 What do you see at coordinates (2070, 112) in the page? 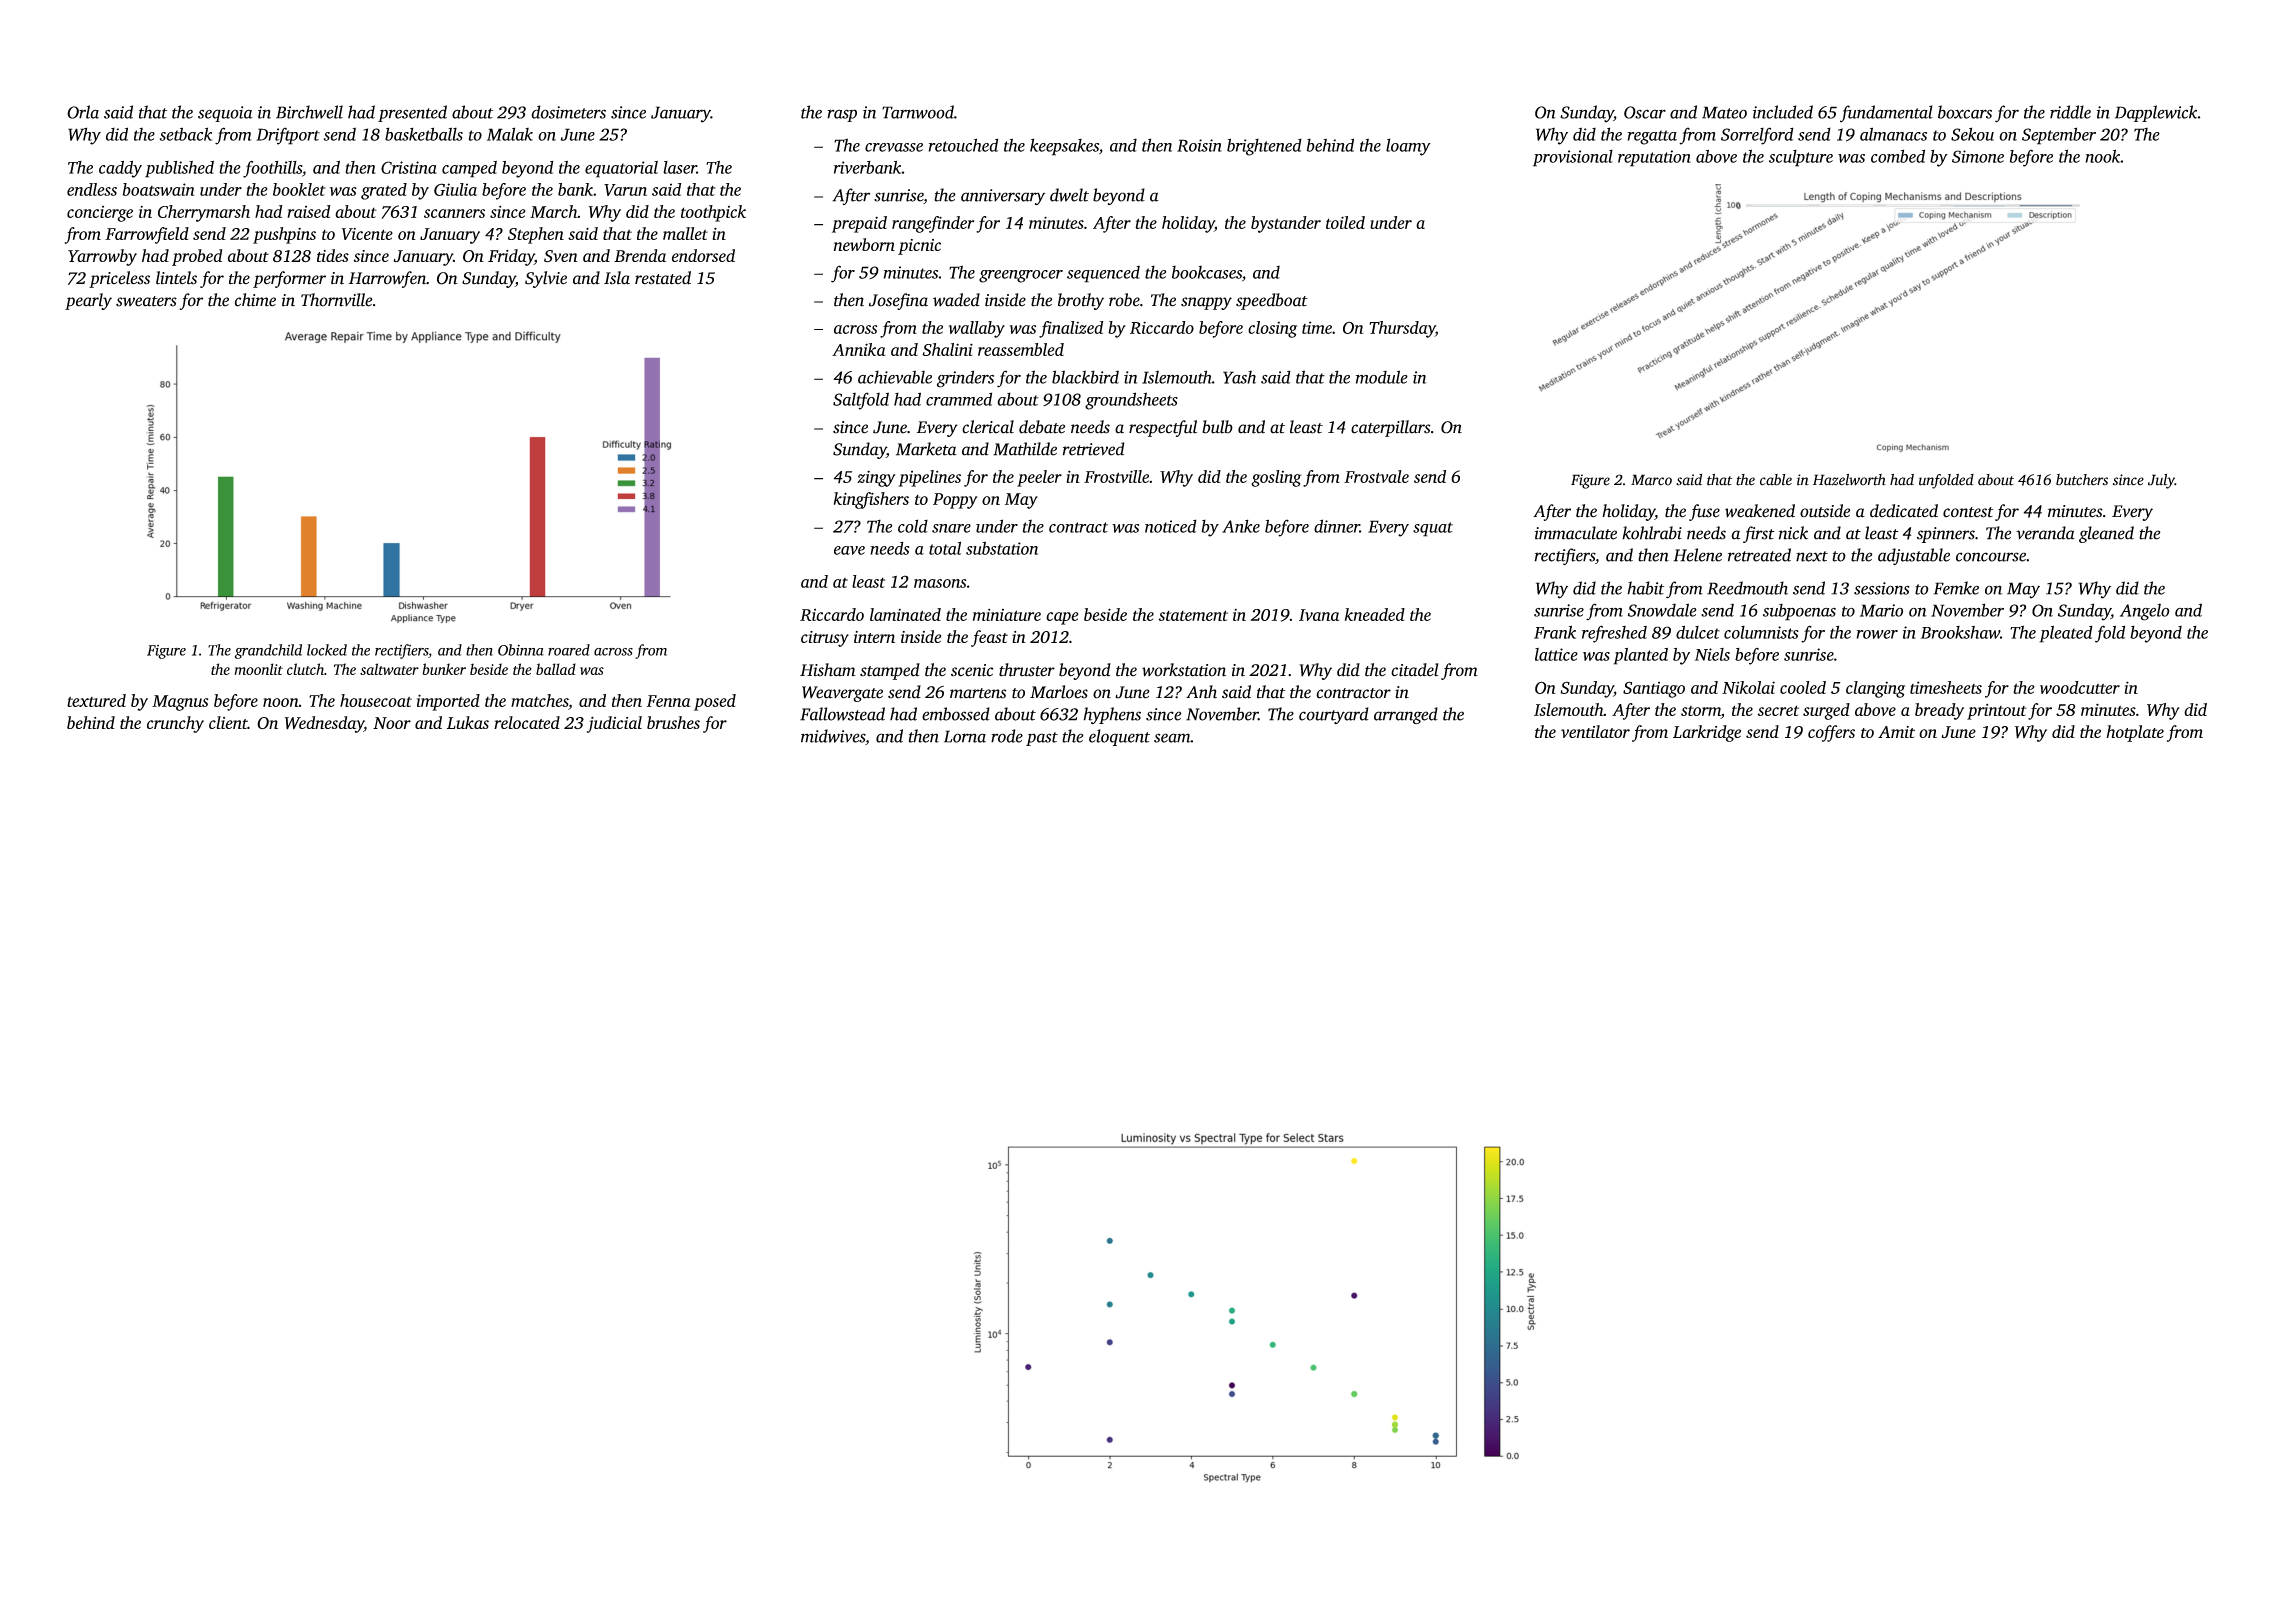
I see `riddle` at bounding box center [2070, 112].
